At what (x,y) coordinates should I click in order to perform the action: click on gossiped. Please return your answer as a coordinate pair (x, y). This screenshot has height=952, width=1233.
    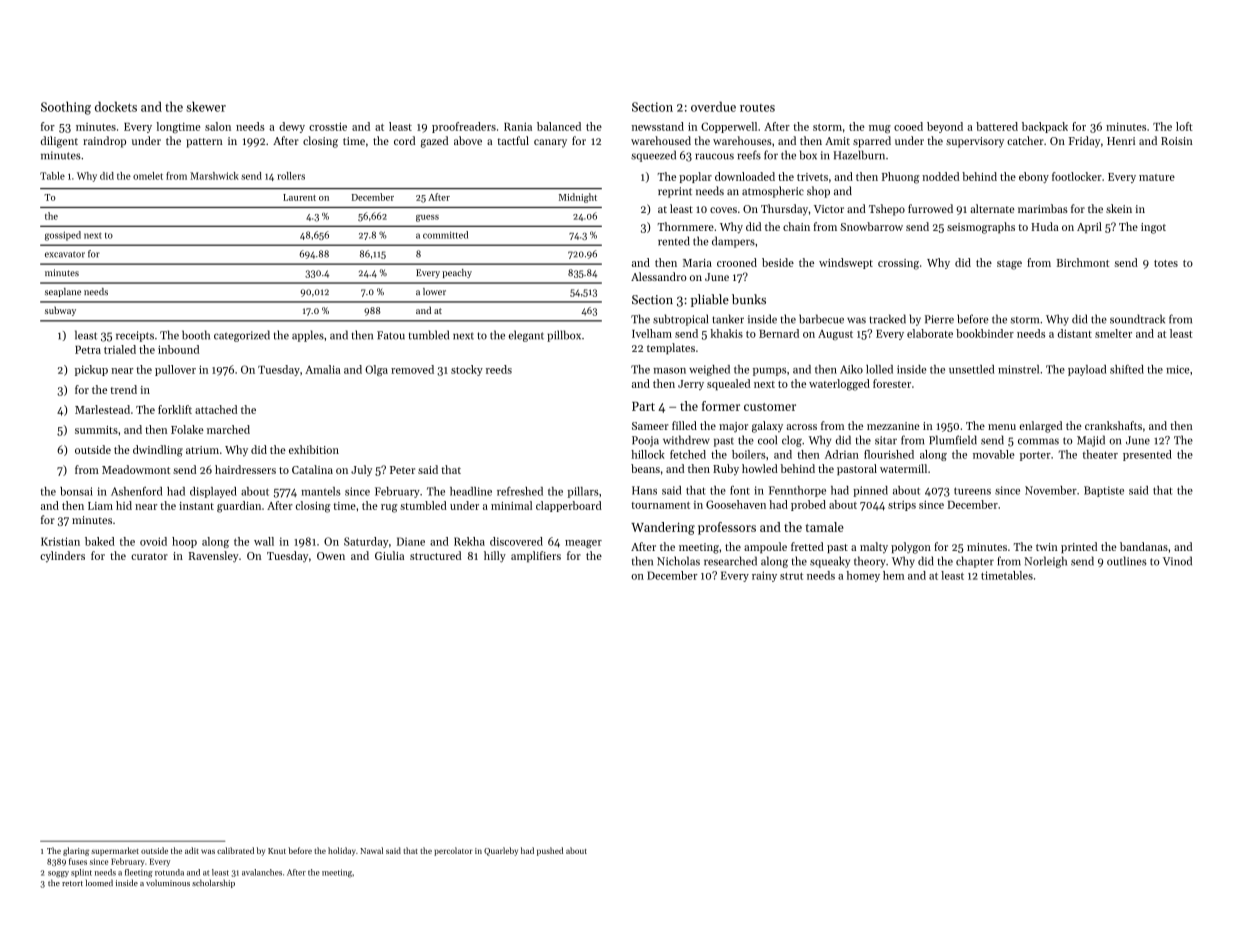
    Looking at the image, I should click on (63, 236).
